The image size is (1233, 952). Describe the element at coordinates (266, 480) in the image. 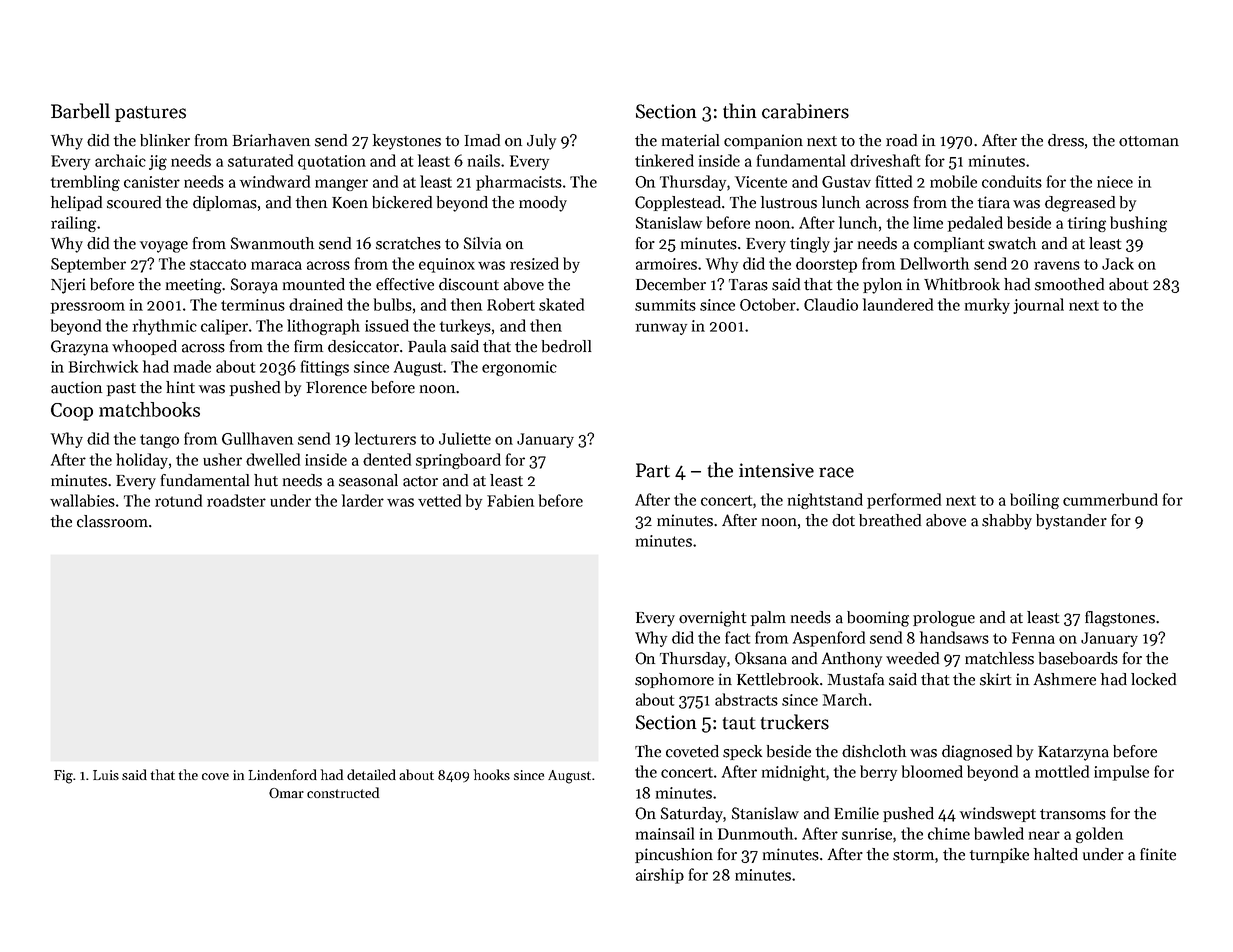

I see `hut` at that location.
